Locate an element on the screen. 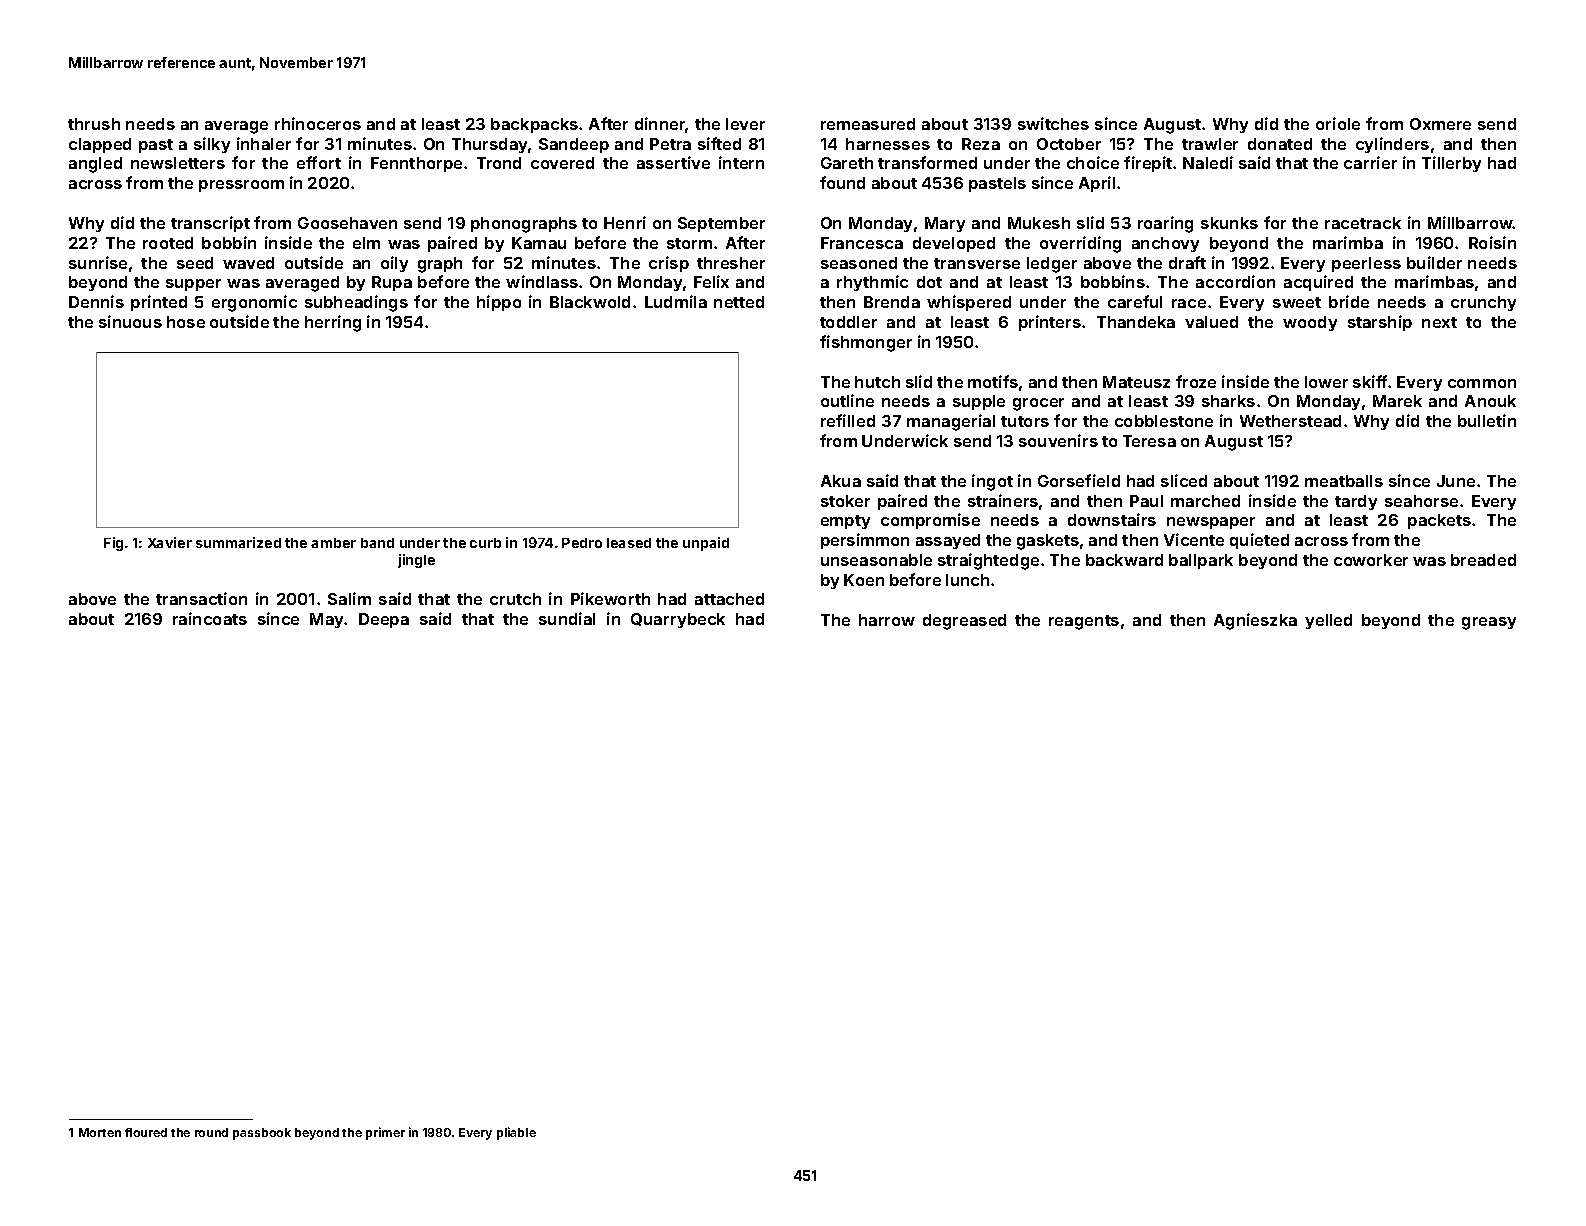 The image size is (1586, 1226). printed is located at coordinates (159, 303).
